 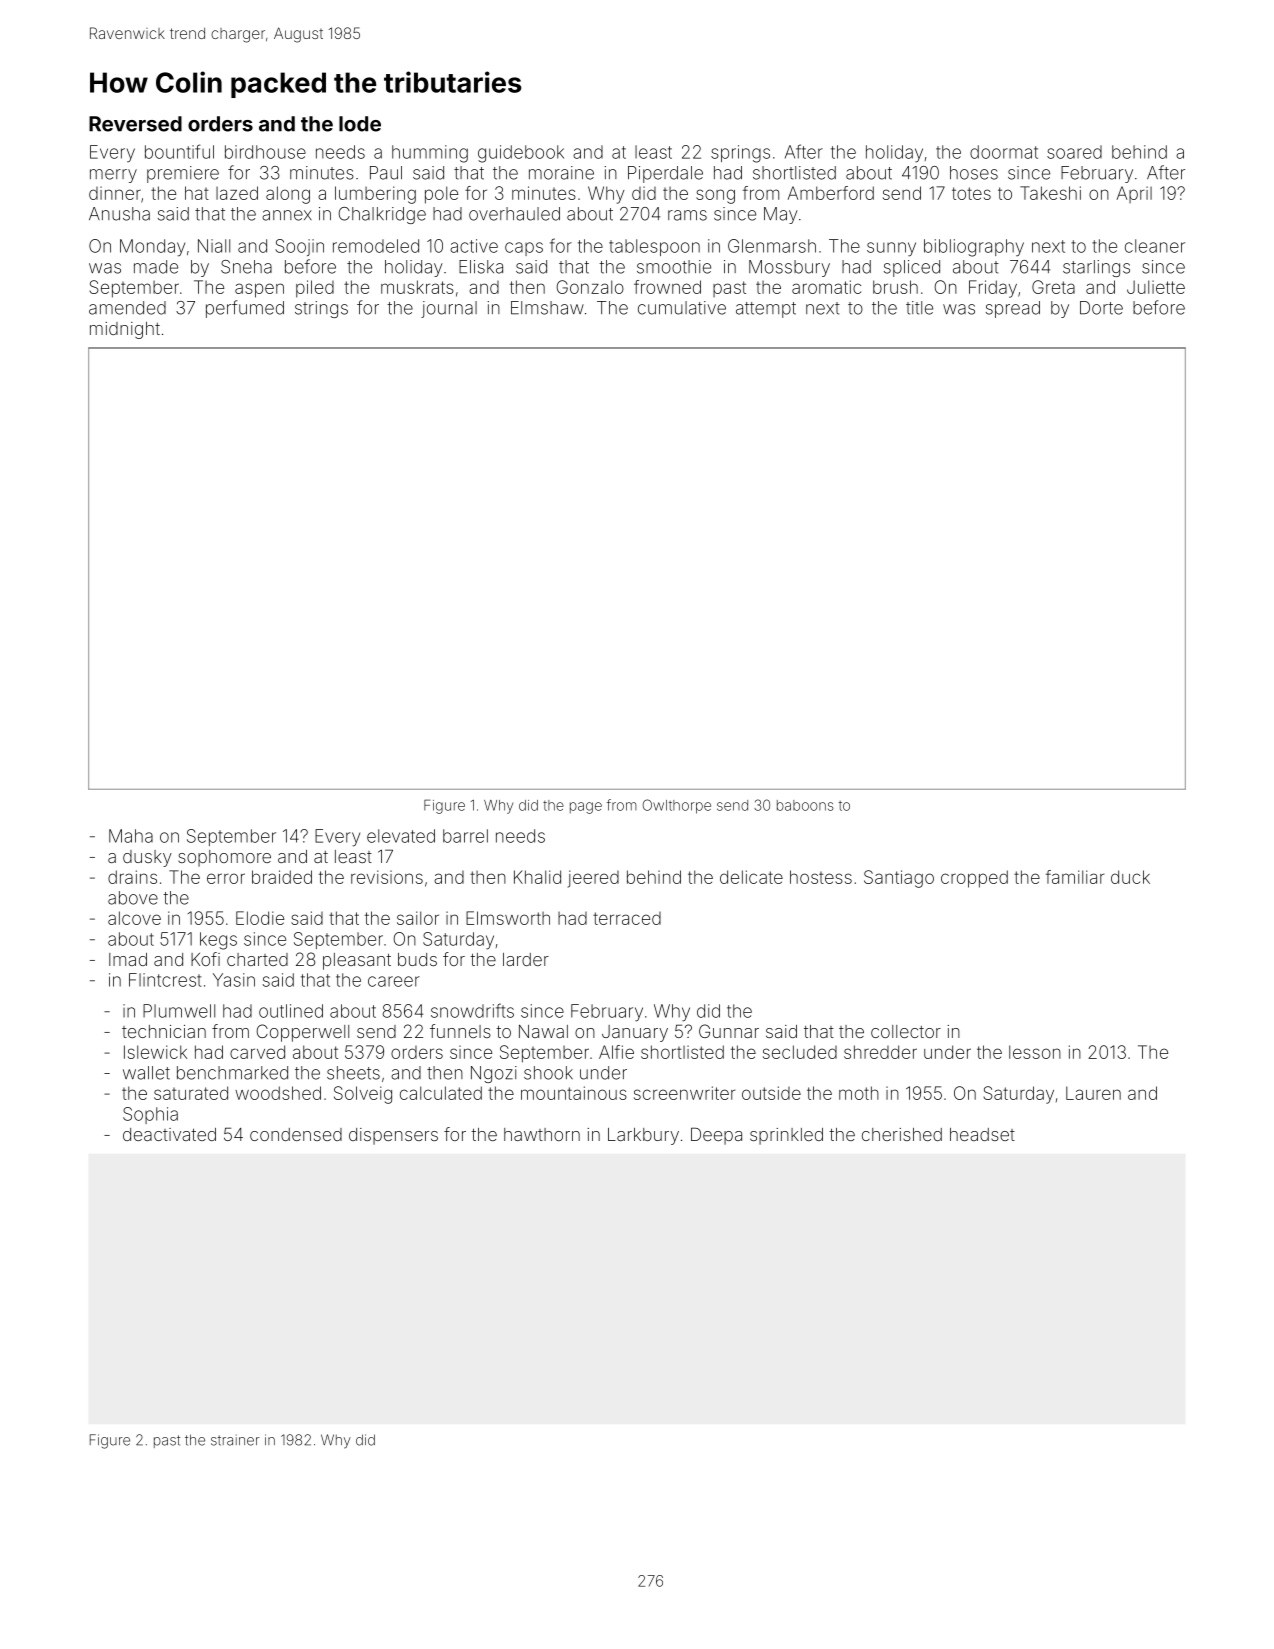 I want to click on soared, so click(x=1074, y=152).
